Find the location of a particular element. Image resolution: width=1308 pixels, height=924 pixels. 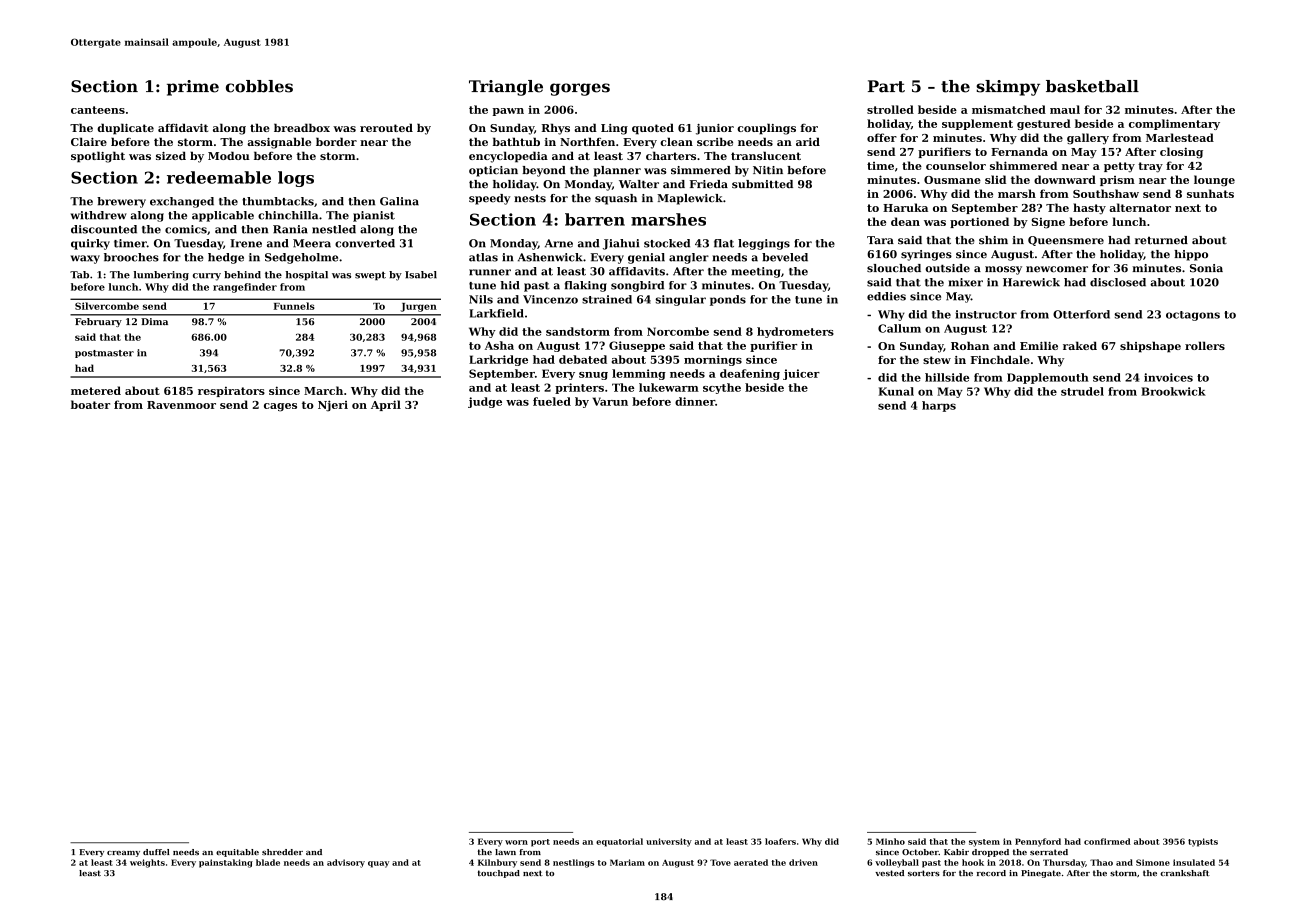

arid is located at coordinates (808, 141).
